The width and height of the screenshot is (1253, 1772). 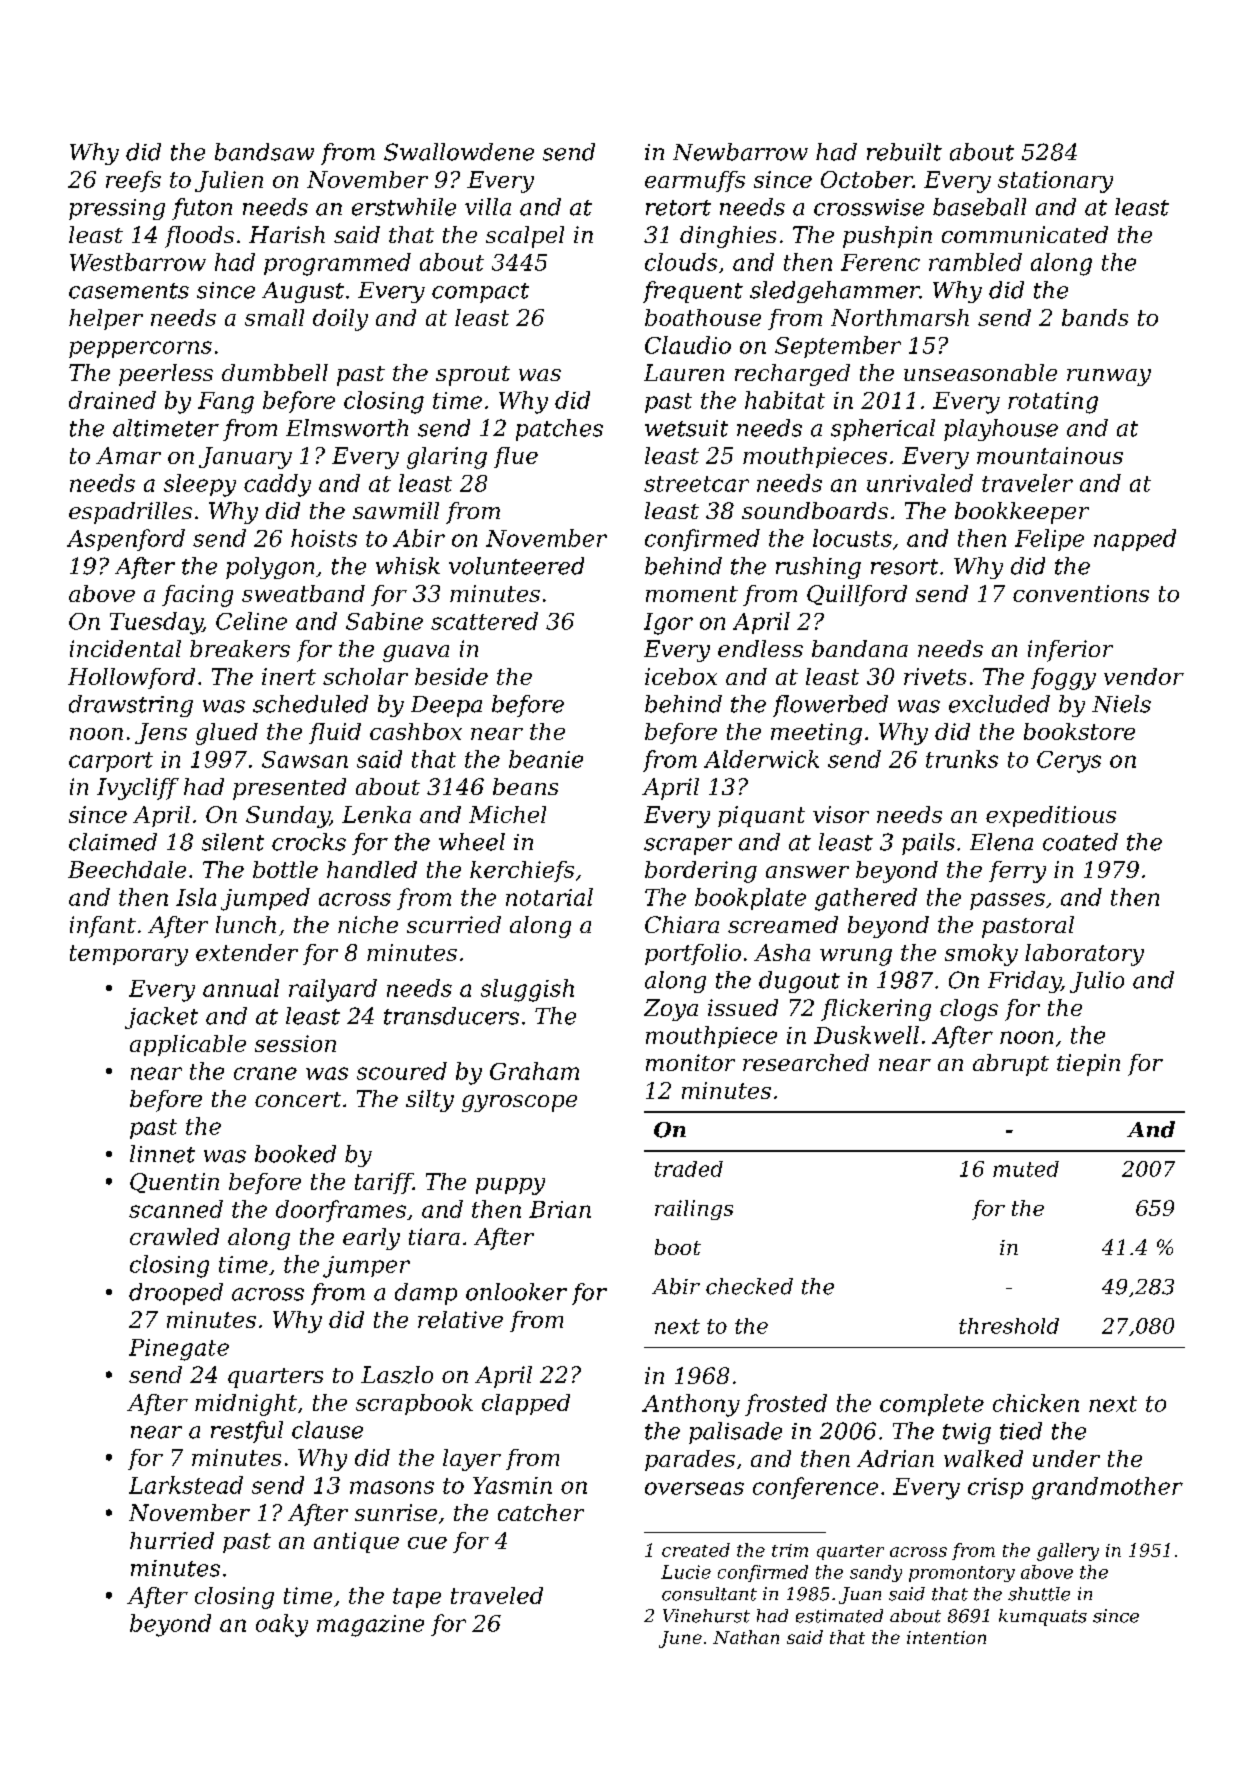 What do you see at coordinates (1049, 540) in the screenshot?
I see `Felipe` at bounding box center [1049, 540].
